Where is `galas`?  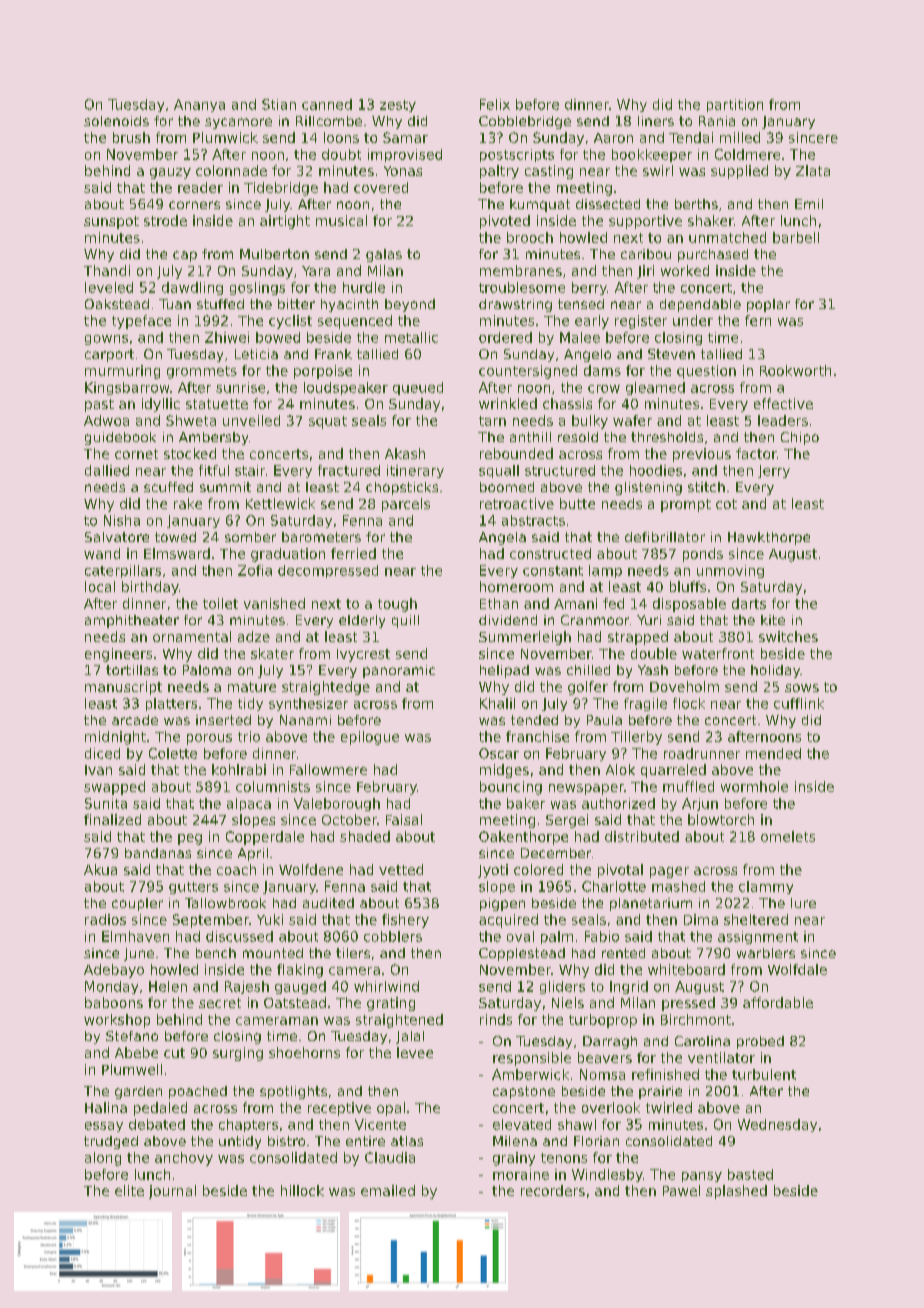
galas is located at coordinates (384, 255).
